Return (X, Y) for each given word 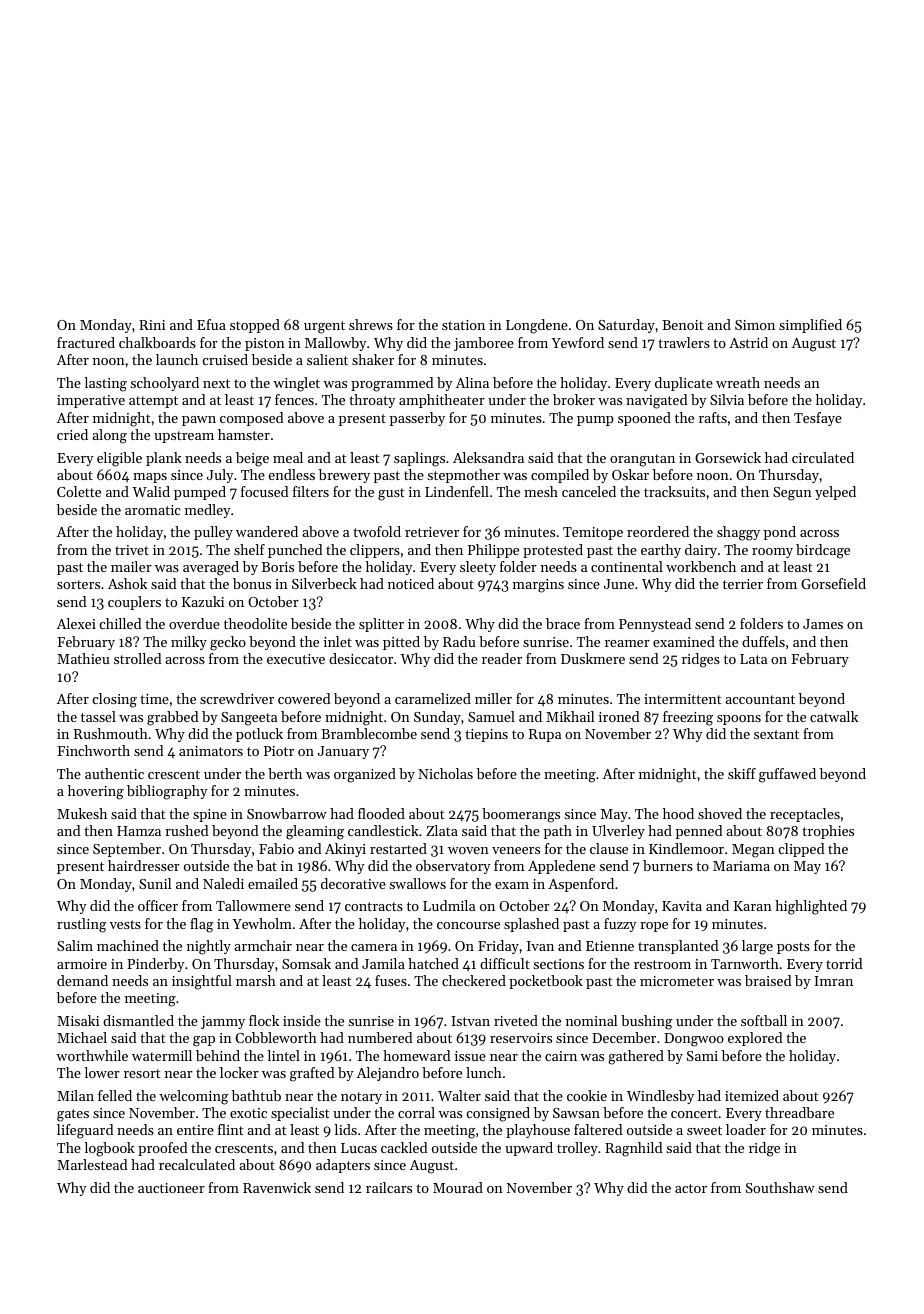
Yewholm (262, 923)
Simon (755, 325)
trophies (828, 832)
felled (115, 1095)
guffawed (787, 775)
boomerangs (521, 815)
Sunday (437, 718)
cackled (404, 1147)
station (463, 325)
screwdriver (237, 698)
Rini (152, 325)
